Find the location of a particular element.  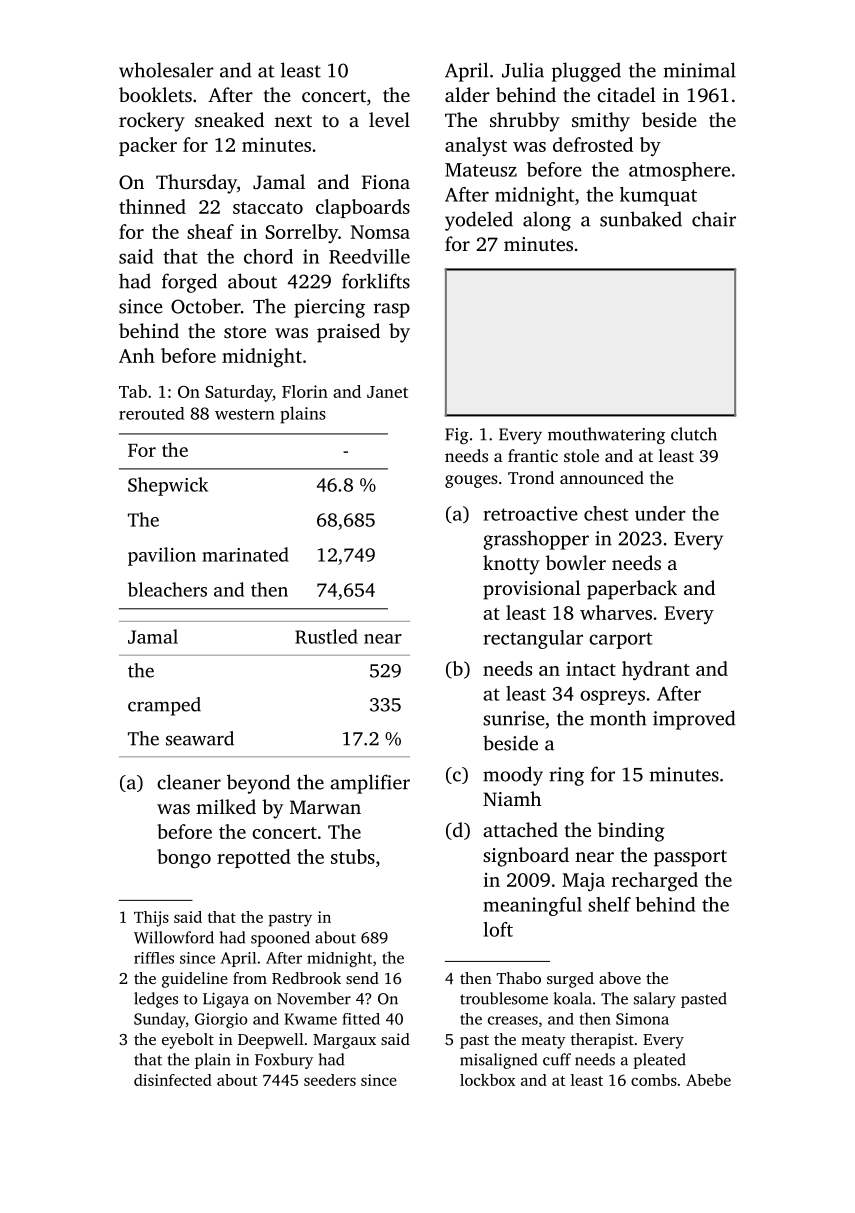

store is located at coordinates (245, 332).
